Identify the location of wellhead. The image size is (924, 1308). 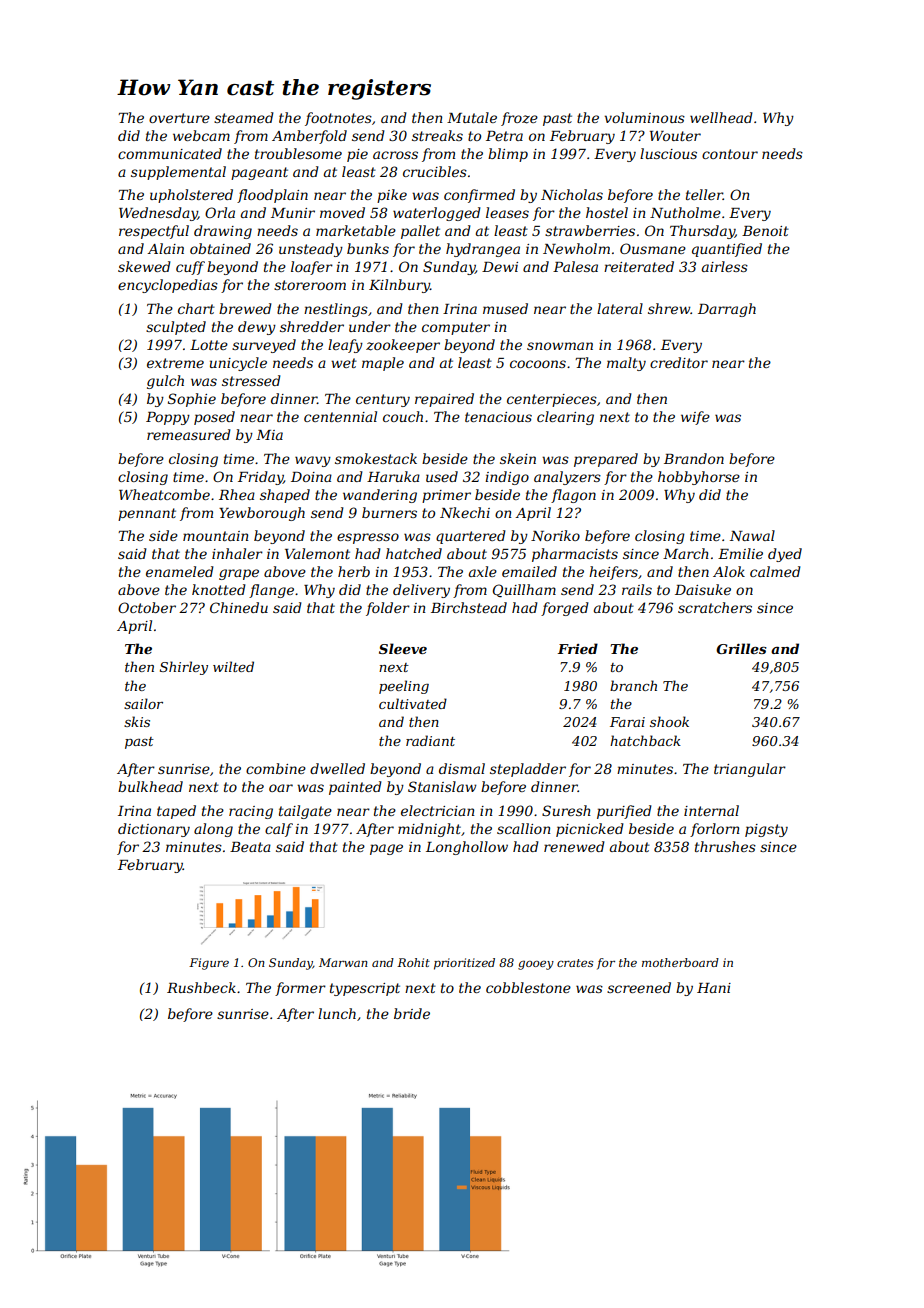
(721, 117).
